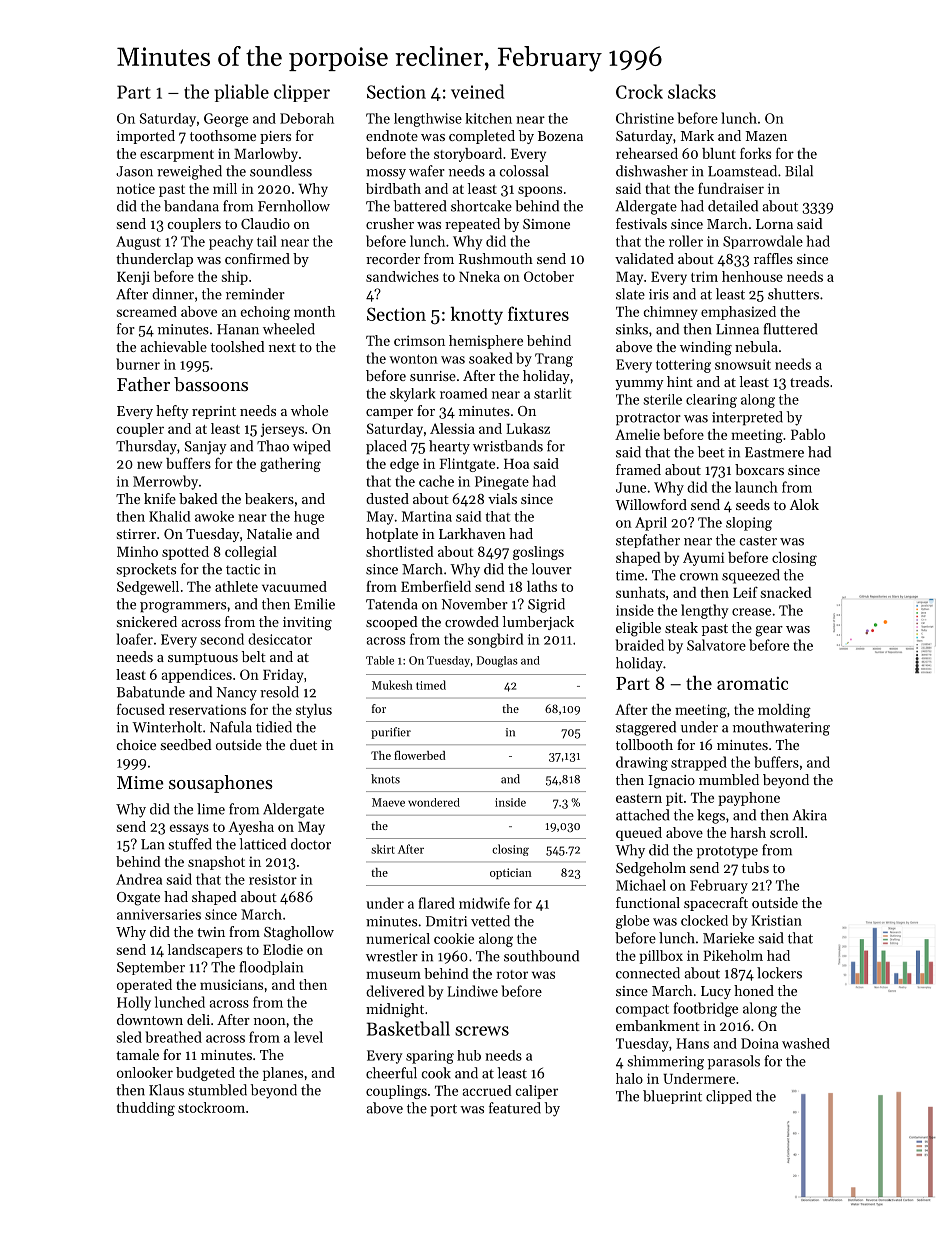 The image size is (952, 1233). Describe the element at coordinates (640, 592) in the document. I see `sunhats` at that location.
